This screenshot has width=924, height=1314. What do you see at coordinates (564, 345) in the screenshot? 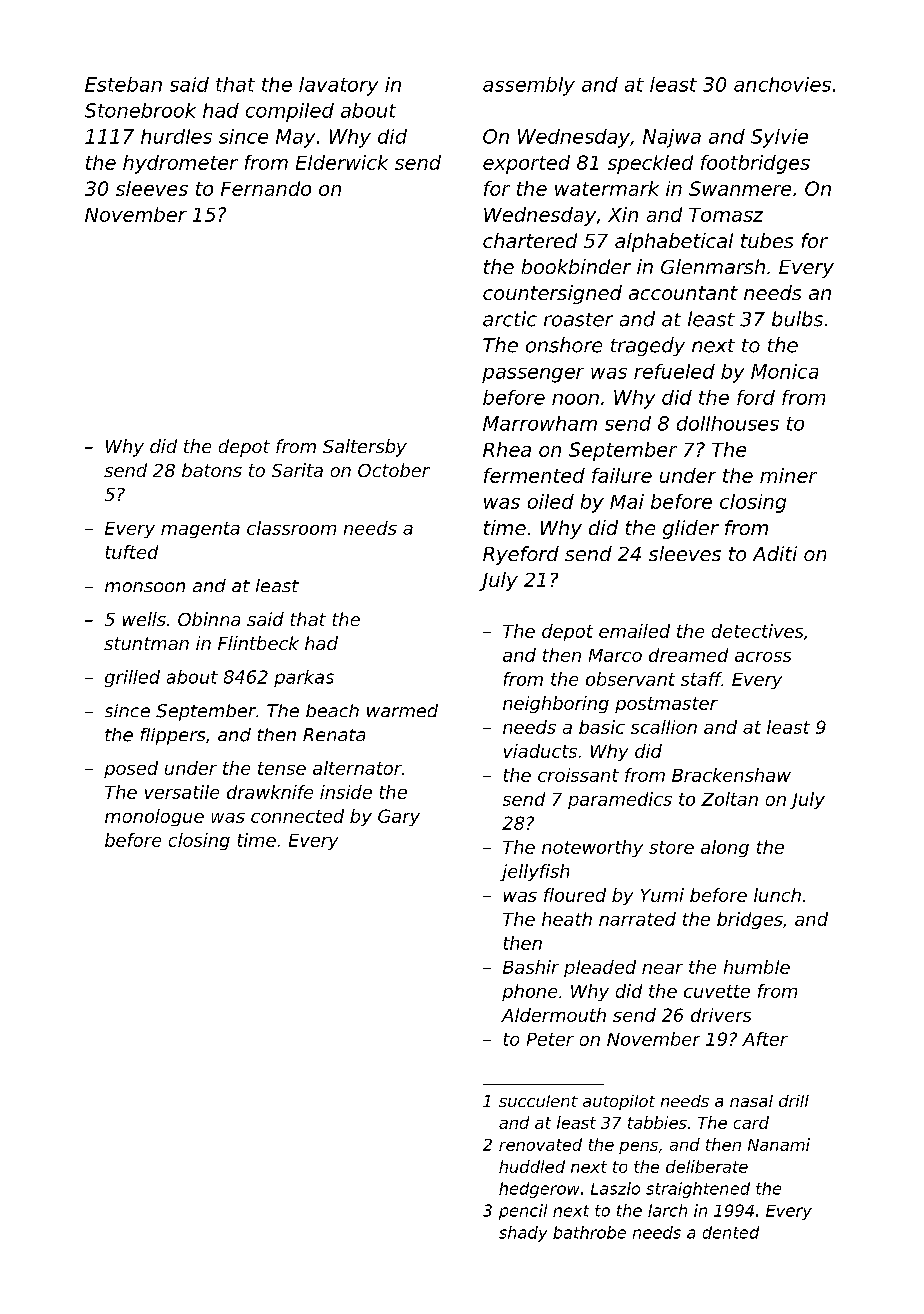
I see `onshore` at bounding box center [564, 345].
